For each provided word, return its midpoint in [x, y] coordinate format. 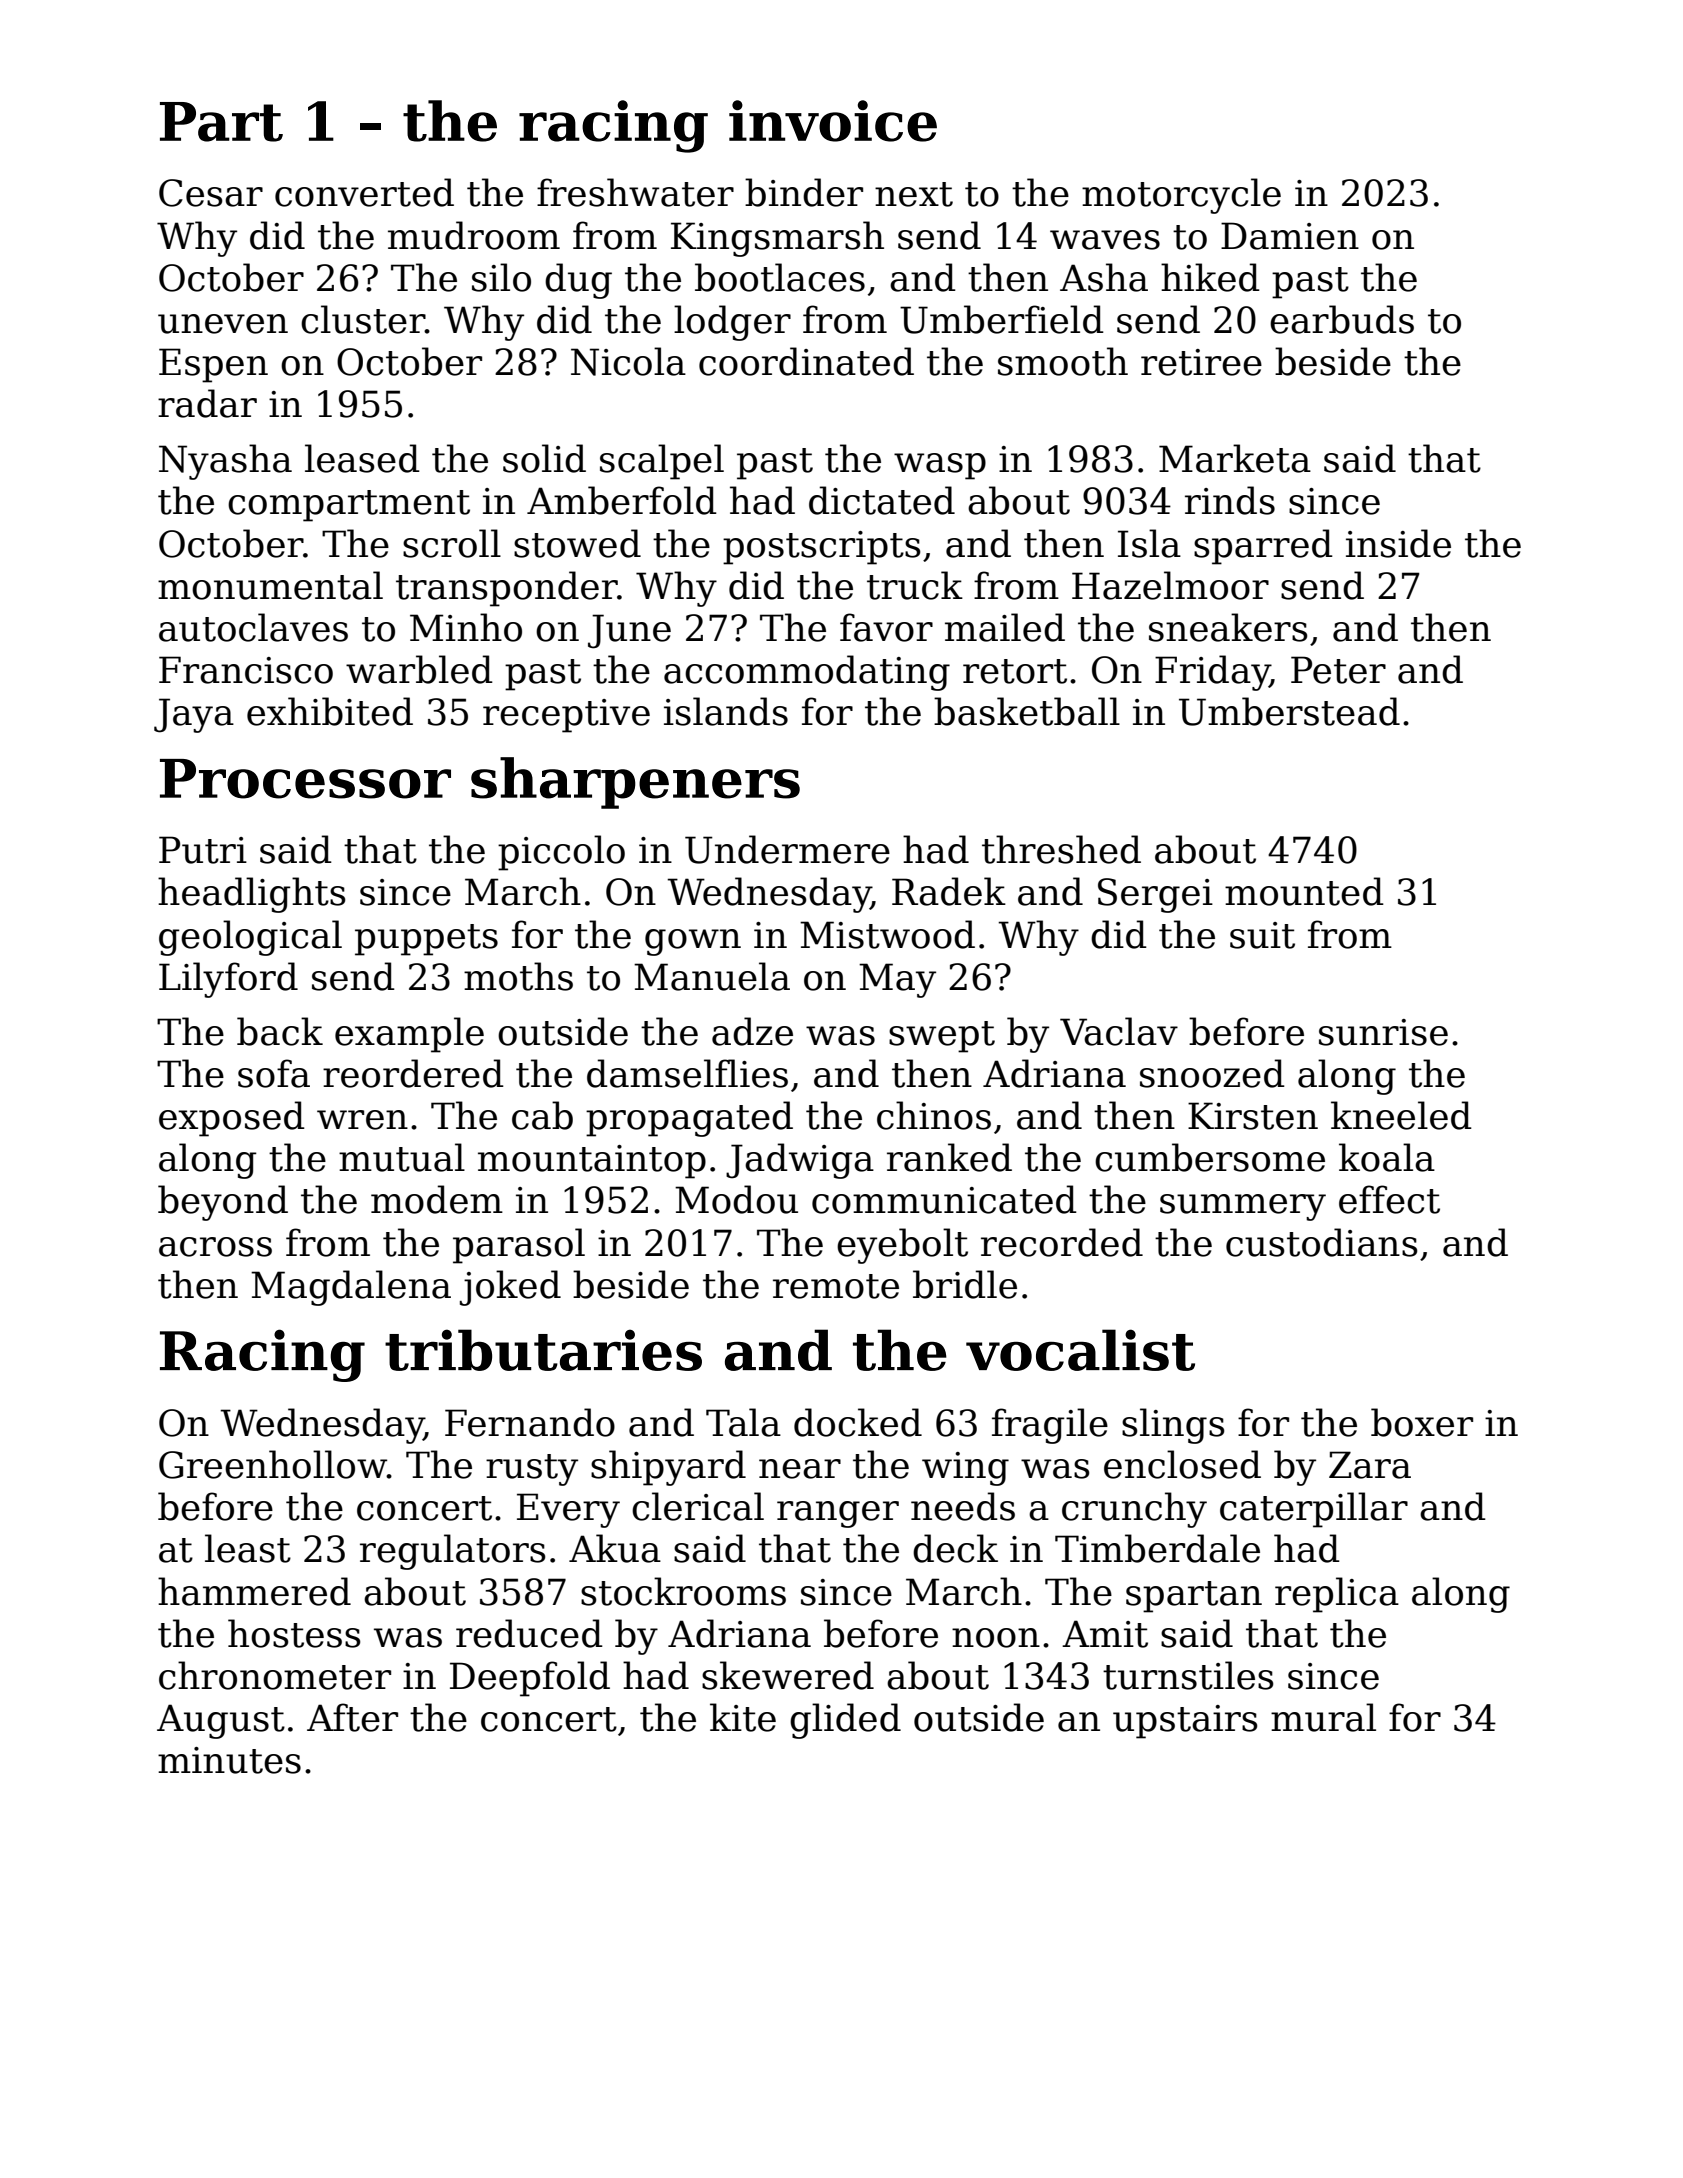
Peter [1338, 670]
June [629, 631]
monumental [270, 585]
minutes [229, 1760]
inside [1398, 543]
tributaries [543, 1350]
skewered [788, 1675]
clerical [698, 1506]
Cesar [211, 193]
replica [1337, 1595]
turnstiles [1188, 1675]
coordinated [806, 361]
